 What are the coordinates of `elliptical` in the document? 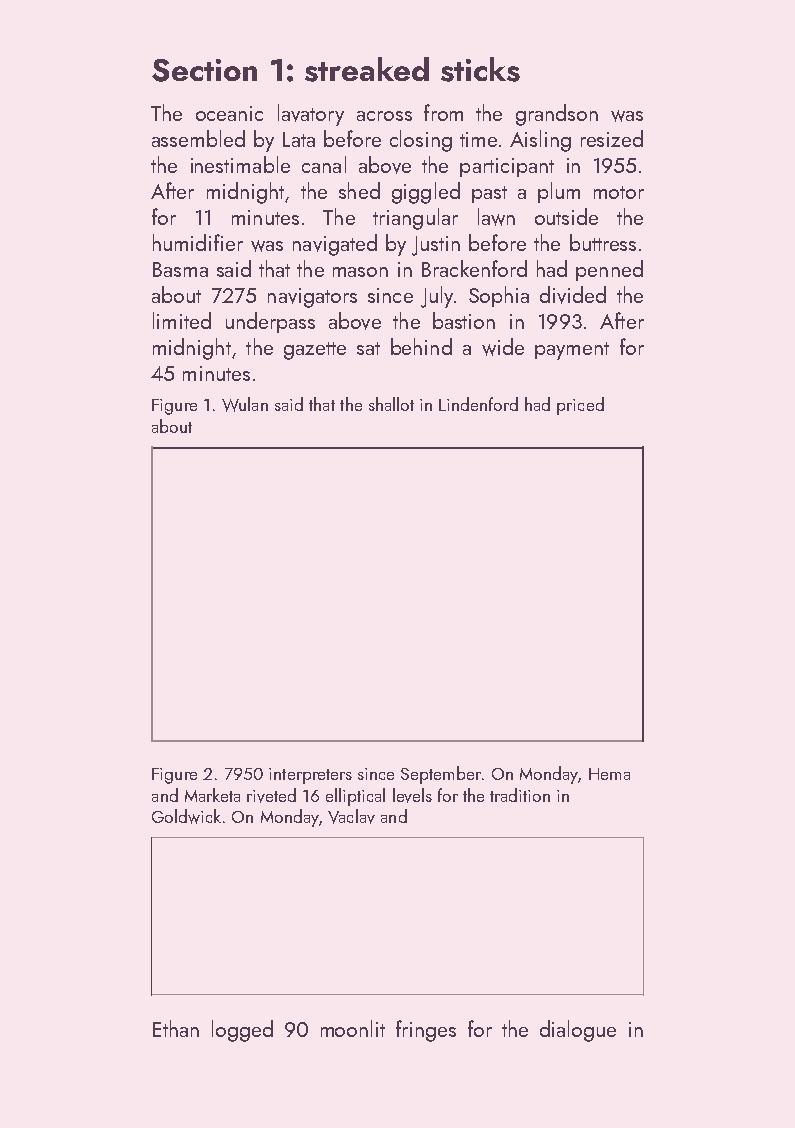 It's located at (355, 797).
